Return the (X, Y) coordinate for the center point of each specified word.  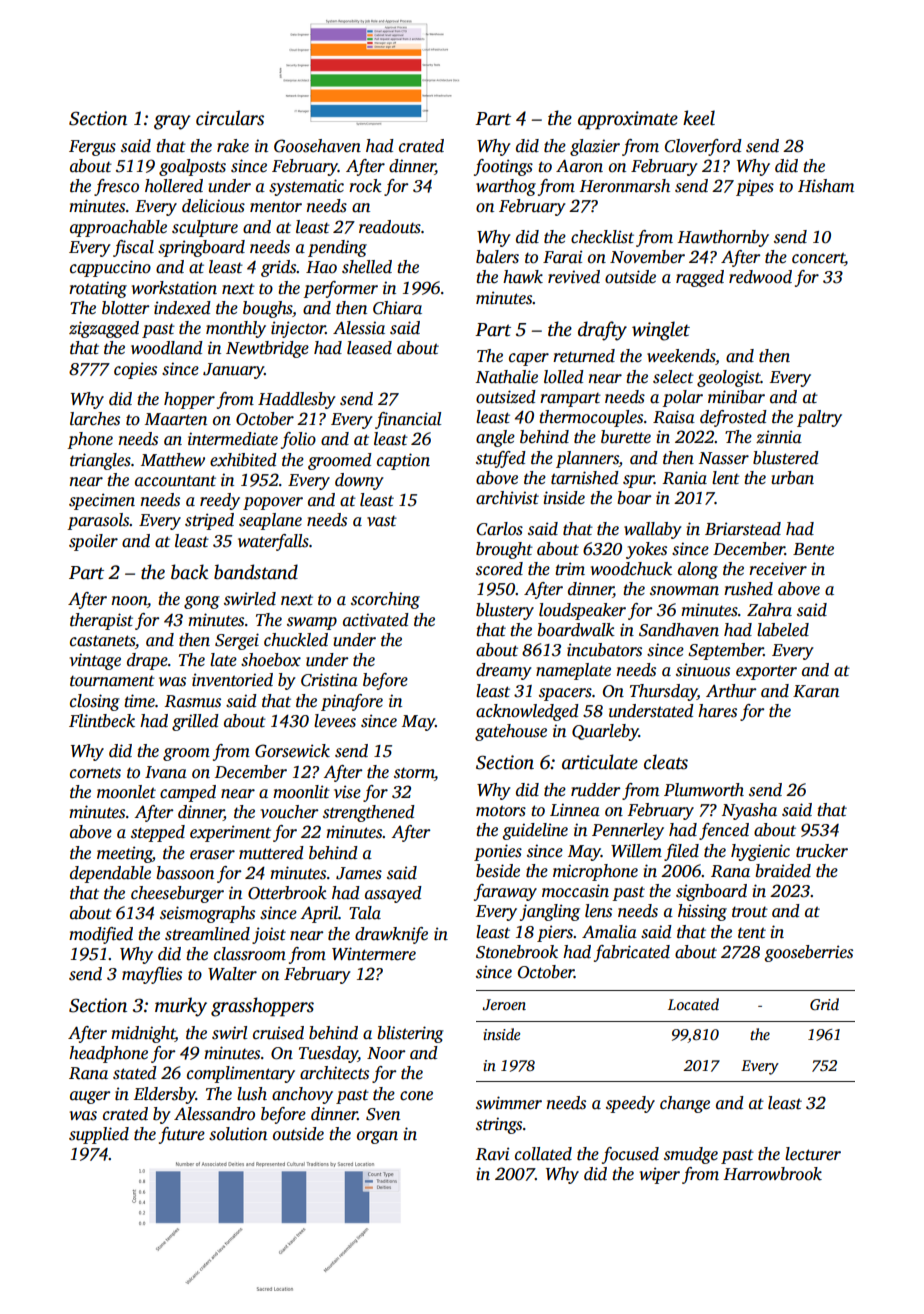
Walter (232, 974)
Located (693, 1004)
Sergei (237, 641)
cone (416, 1096)
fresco (116, 187)
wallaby (653, 530)
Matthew (173, 460)
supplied (99, 1135)
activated (376, 620)
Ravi (492, 1154)
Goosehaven (317, 146)
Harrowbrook (772, 1174)
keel (699, 118)
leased (369, 348)
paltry (819, 418)
